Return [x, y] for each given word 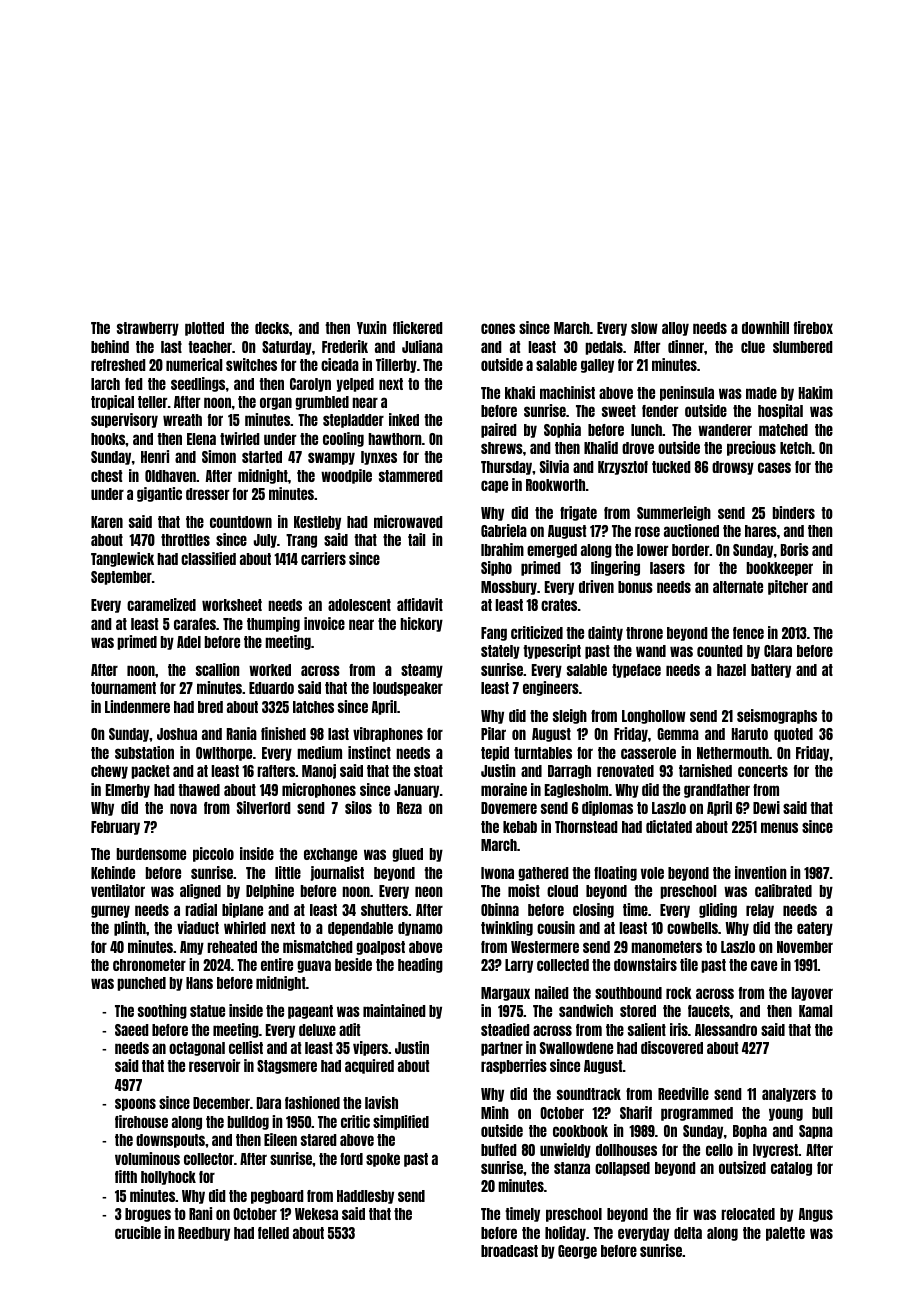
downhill [765, 327]
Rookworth [555, 485]
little [288, 872]
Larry [519, 966]
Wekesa [316, 1214]
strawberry [148, 329]
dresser [207, 494]
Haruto [750, 734]
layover [812, 994]
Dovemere [509, 808]
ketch [796, 448]
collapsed [622, 1169]
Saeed [132, 1030]
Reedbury [204, 1234]
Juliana [422, 346]
